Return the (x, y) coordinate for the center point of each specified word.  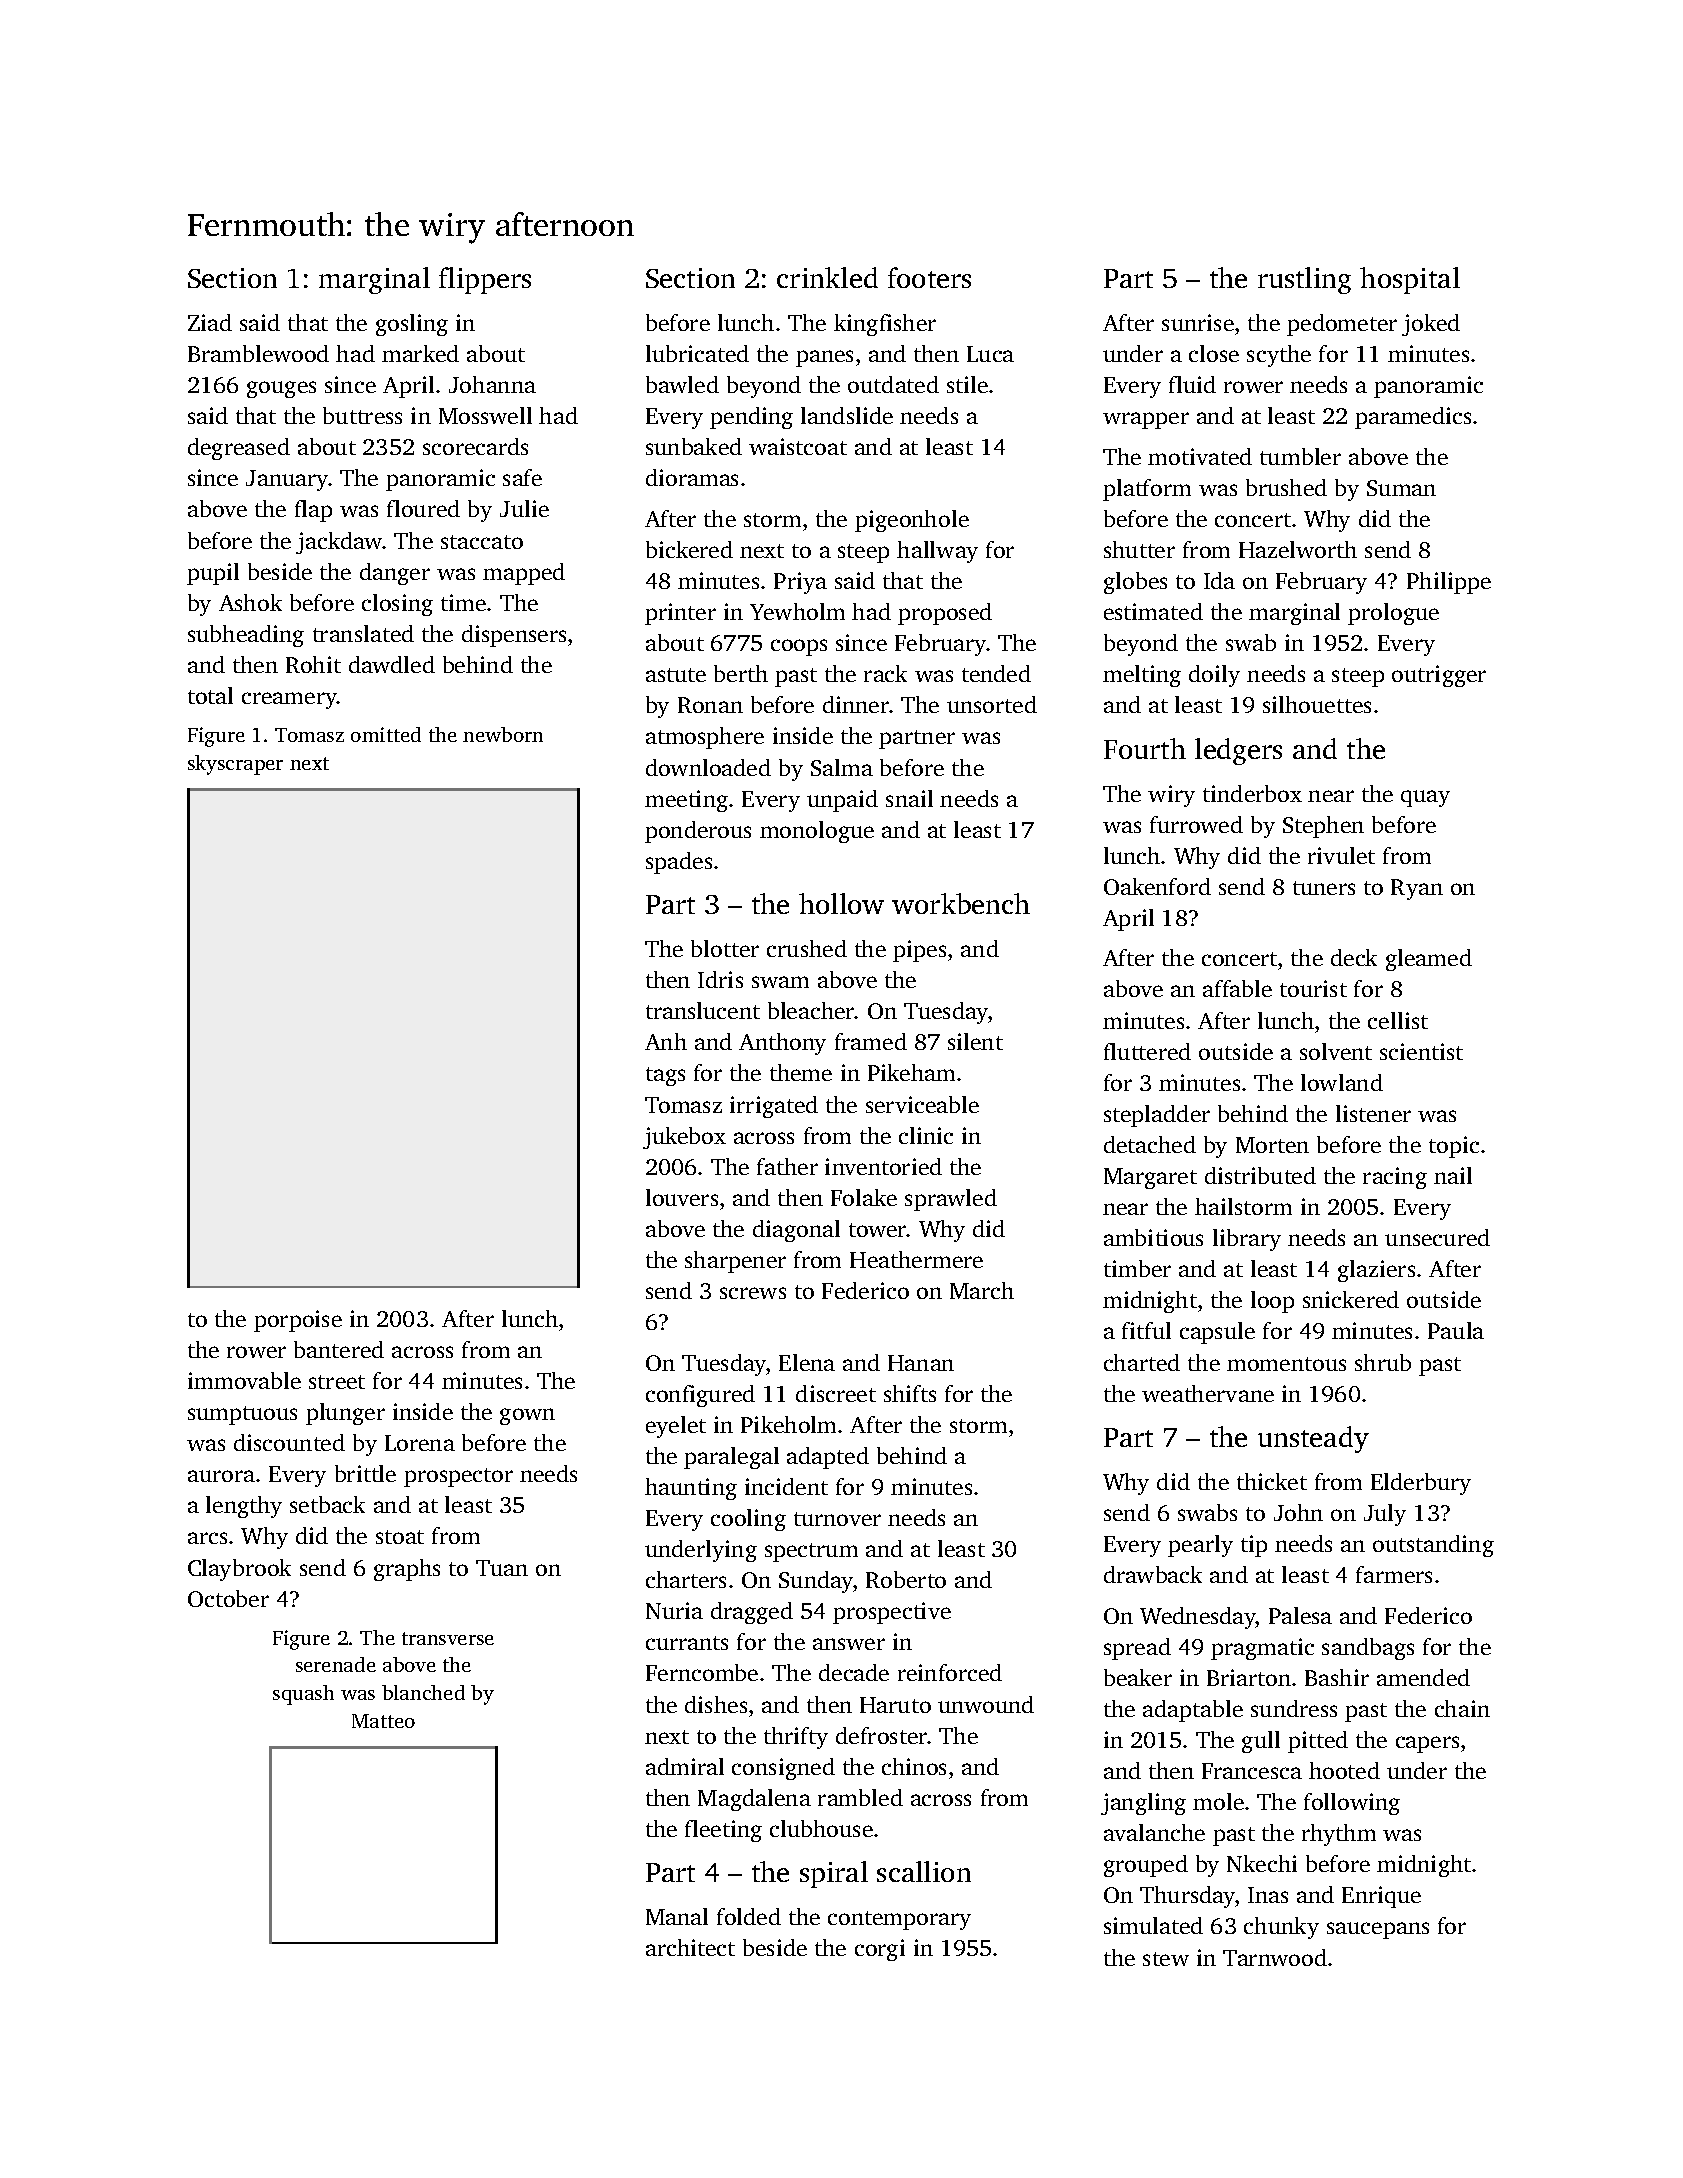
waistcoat (798, 446)
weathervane (1208, 1393)
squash (303, 1695)
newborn (503, 734)
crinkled (827, 277)
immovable (244, 1380)
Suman (1401, 488)
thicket (1272, 1481)
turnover (837, 1519)
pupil (213, 574)
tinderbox (1252, 793)
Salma (842, 767)
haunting (691, 1489)
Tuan (502, 1568)
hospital (1410, 280)
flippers (485, 280)
